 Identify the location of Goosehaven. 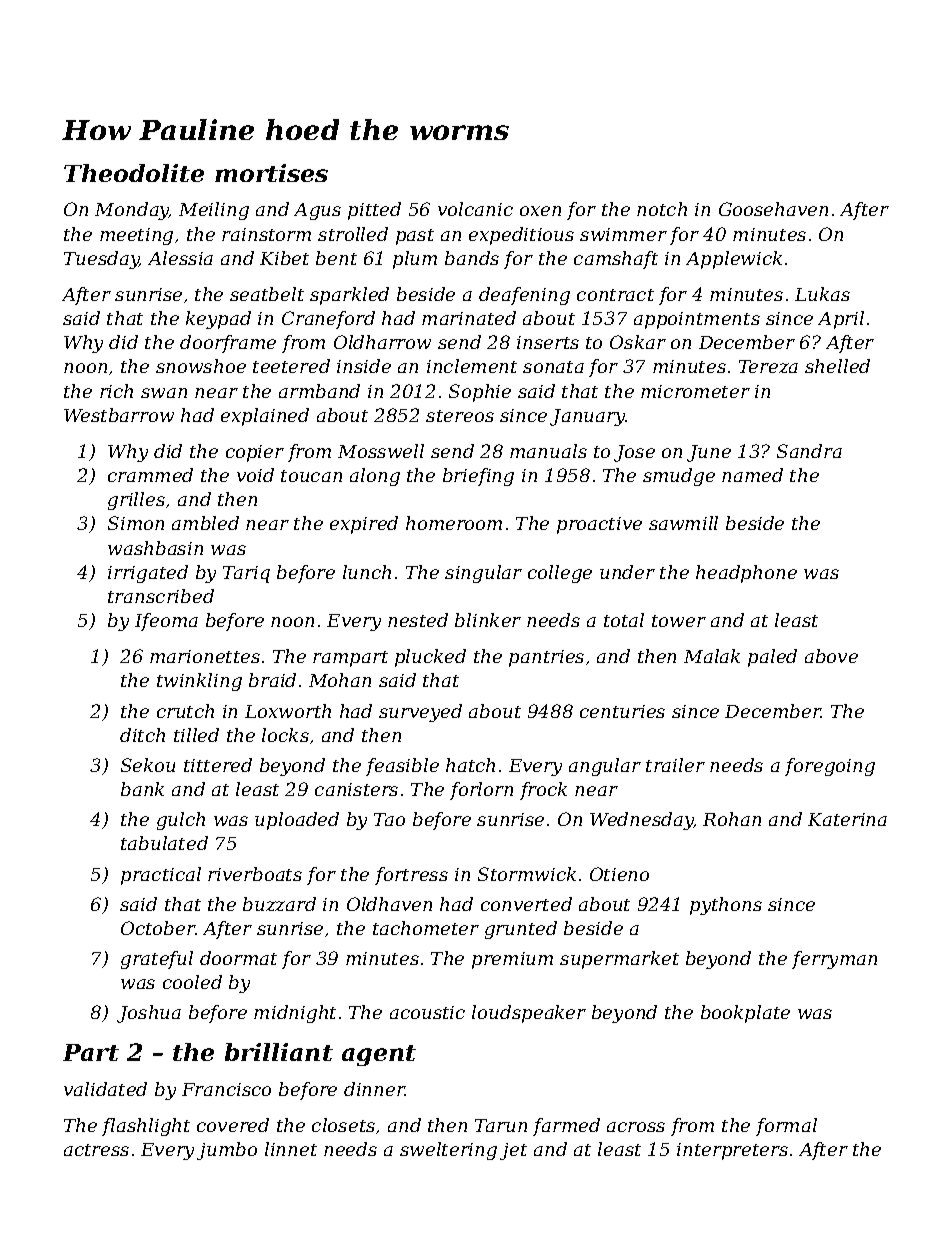
(773, 209).
